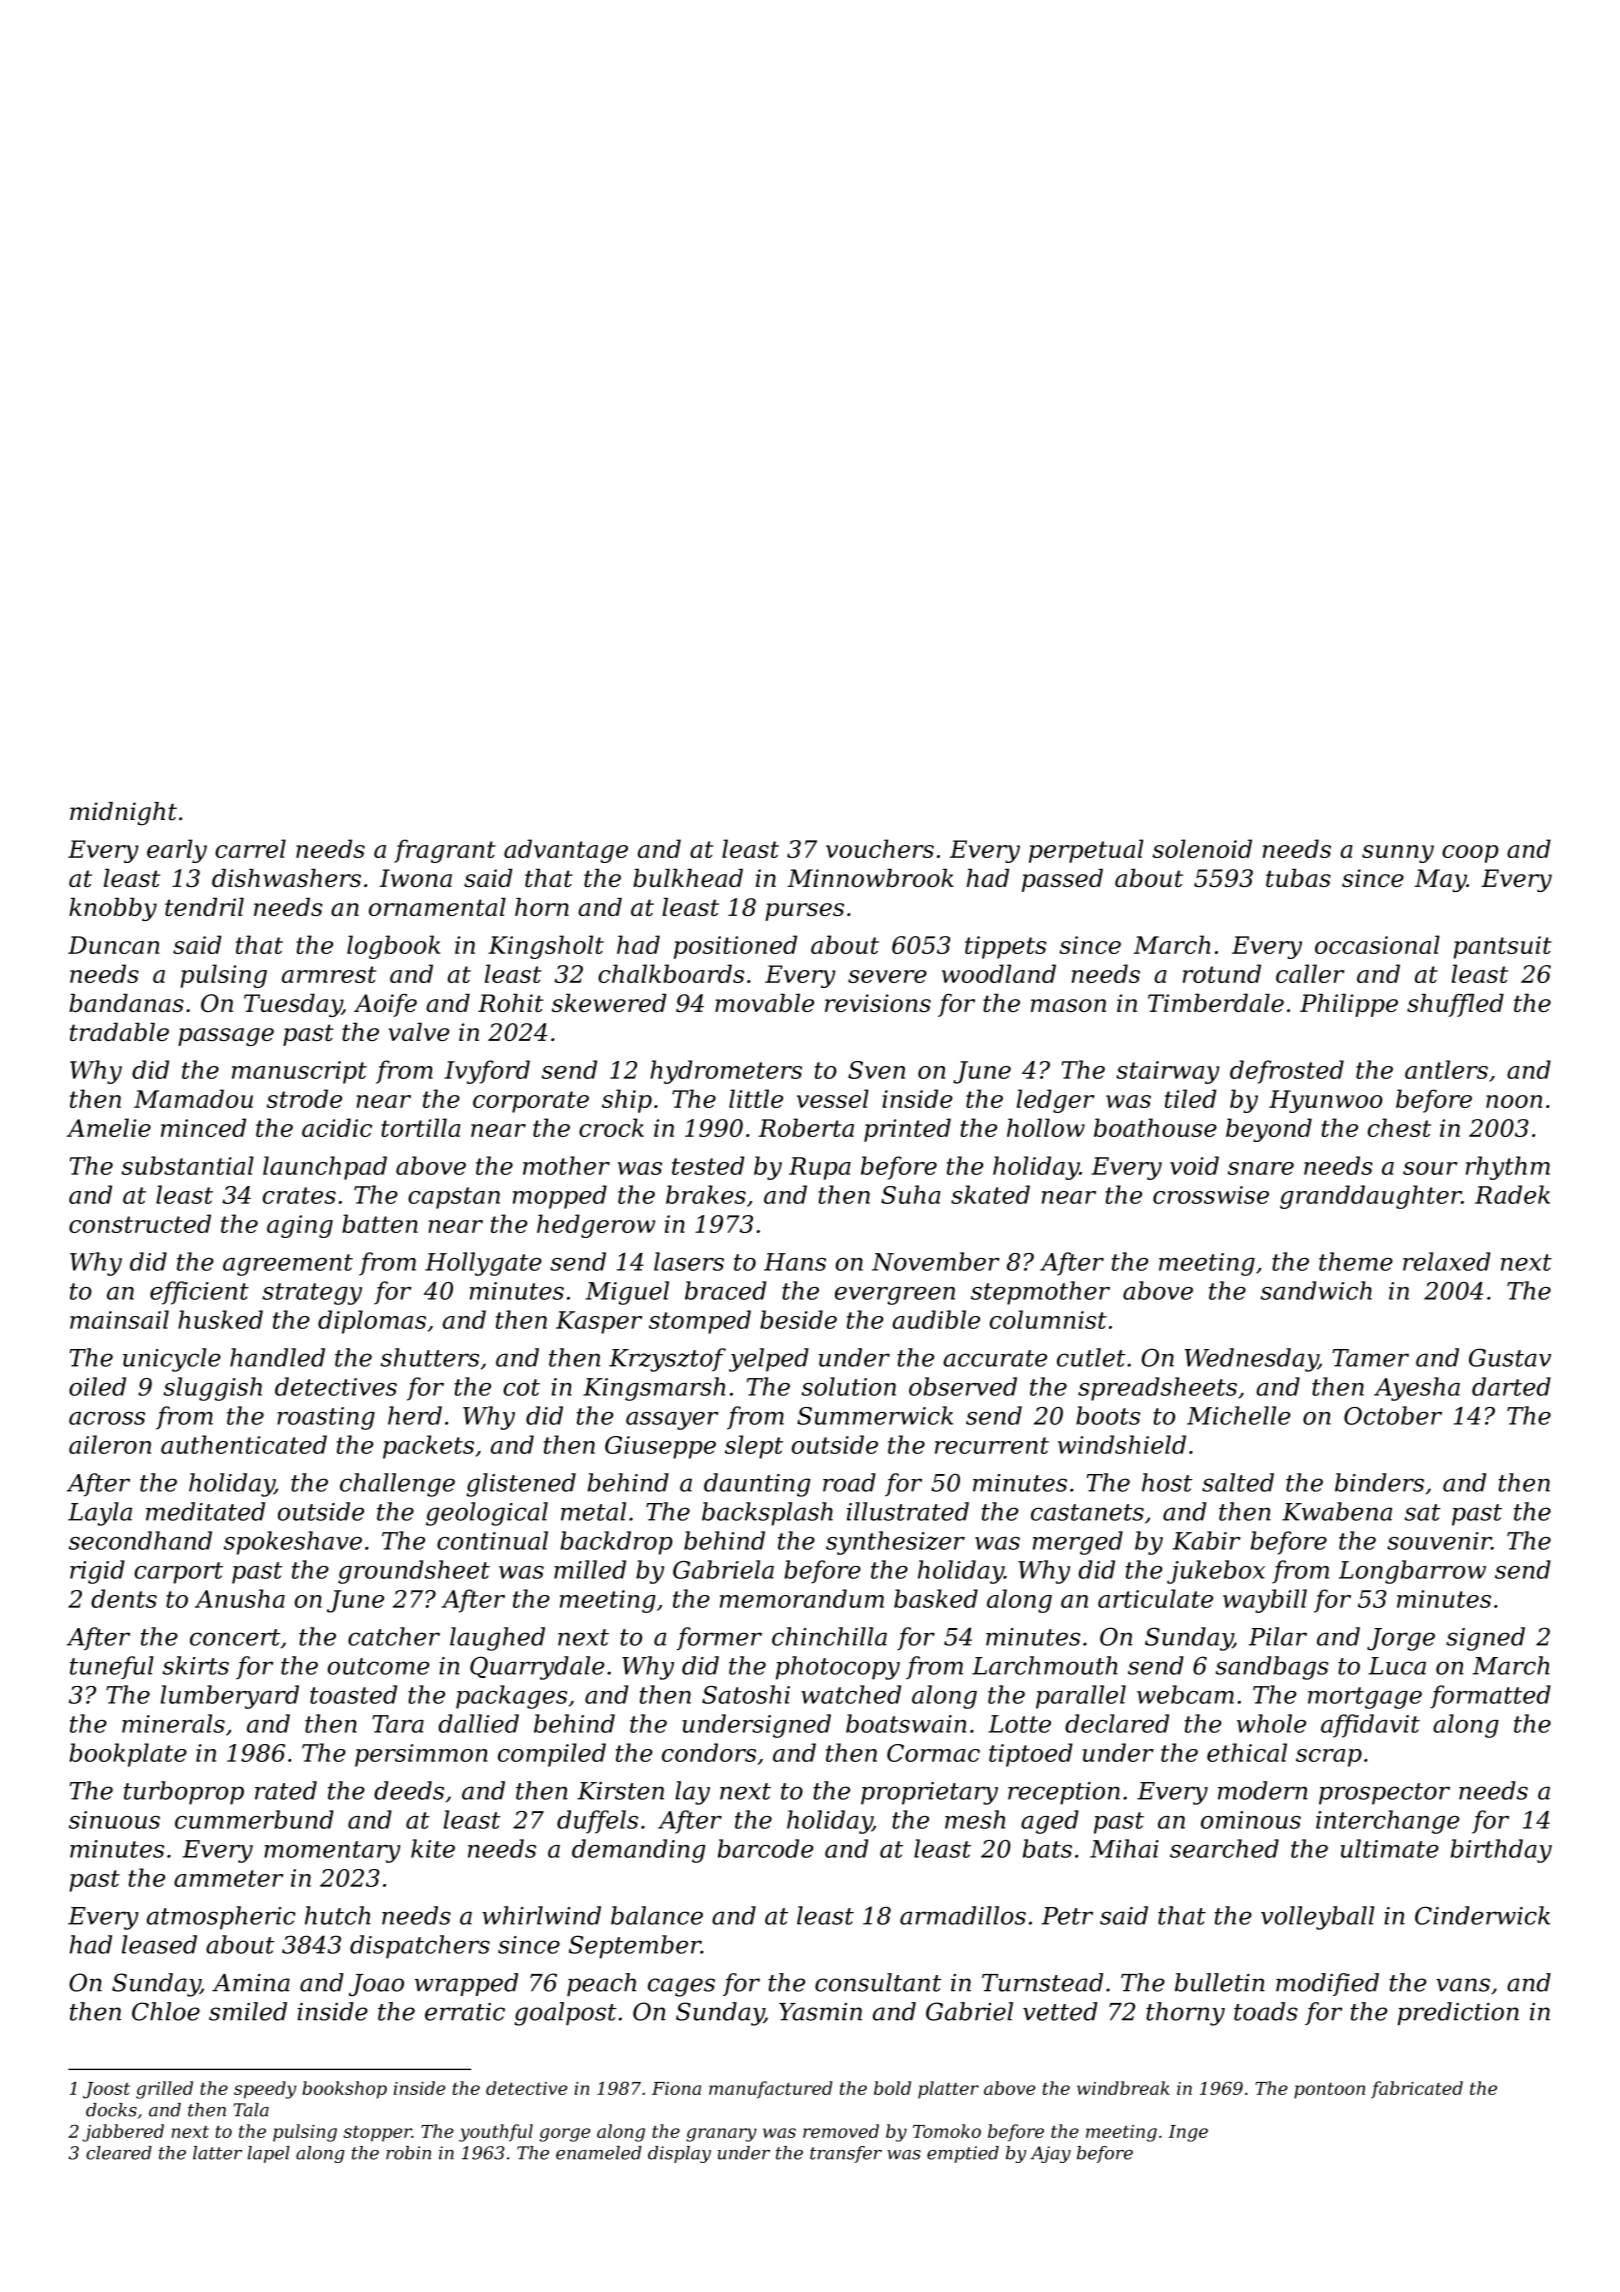  What do you see at coordinates (128, 1755) in the page?
I see `bookplate` at bounding box center [128, 1755].
